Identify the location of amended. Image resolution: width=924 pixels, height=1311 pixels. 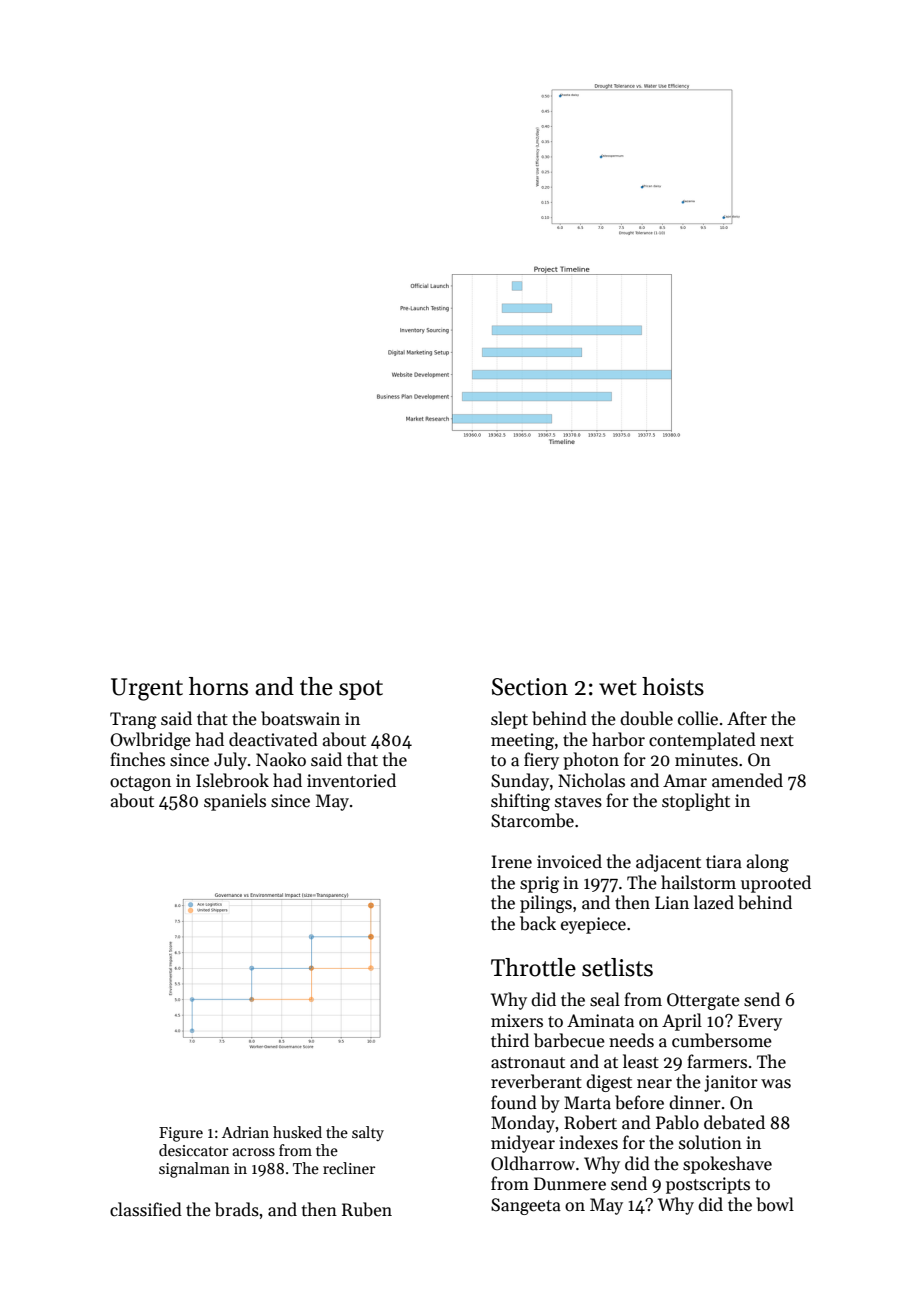
(747, 780).
